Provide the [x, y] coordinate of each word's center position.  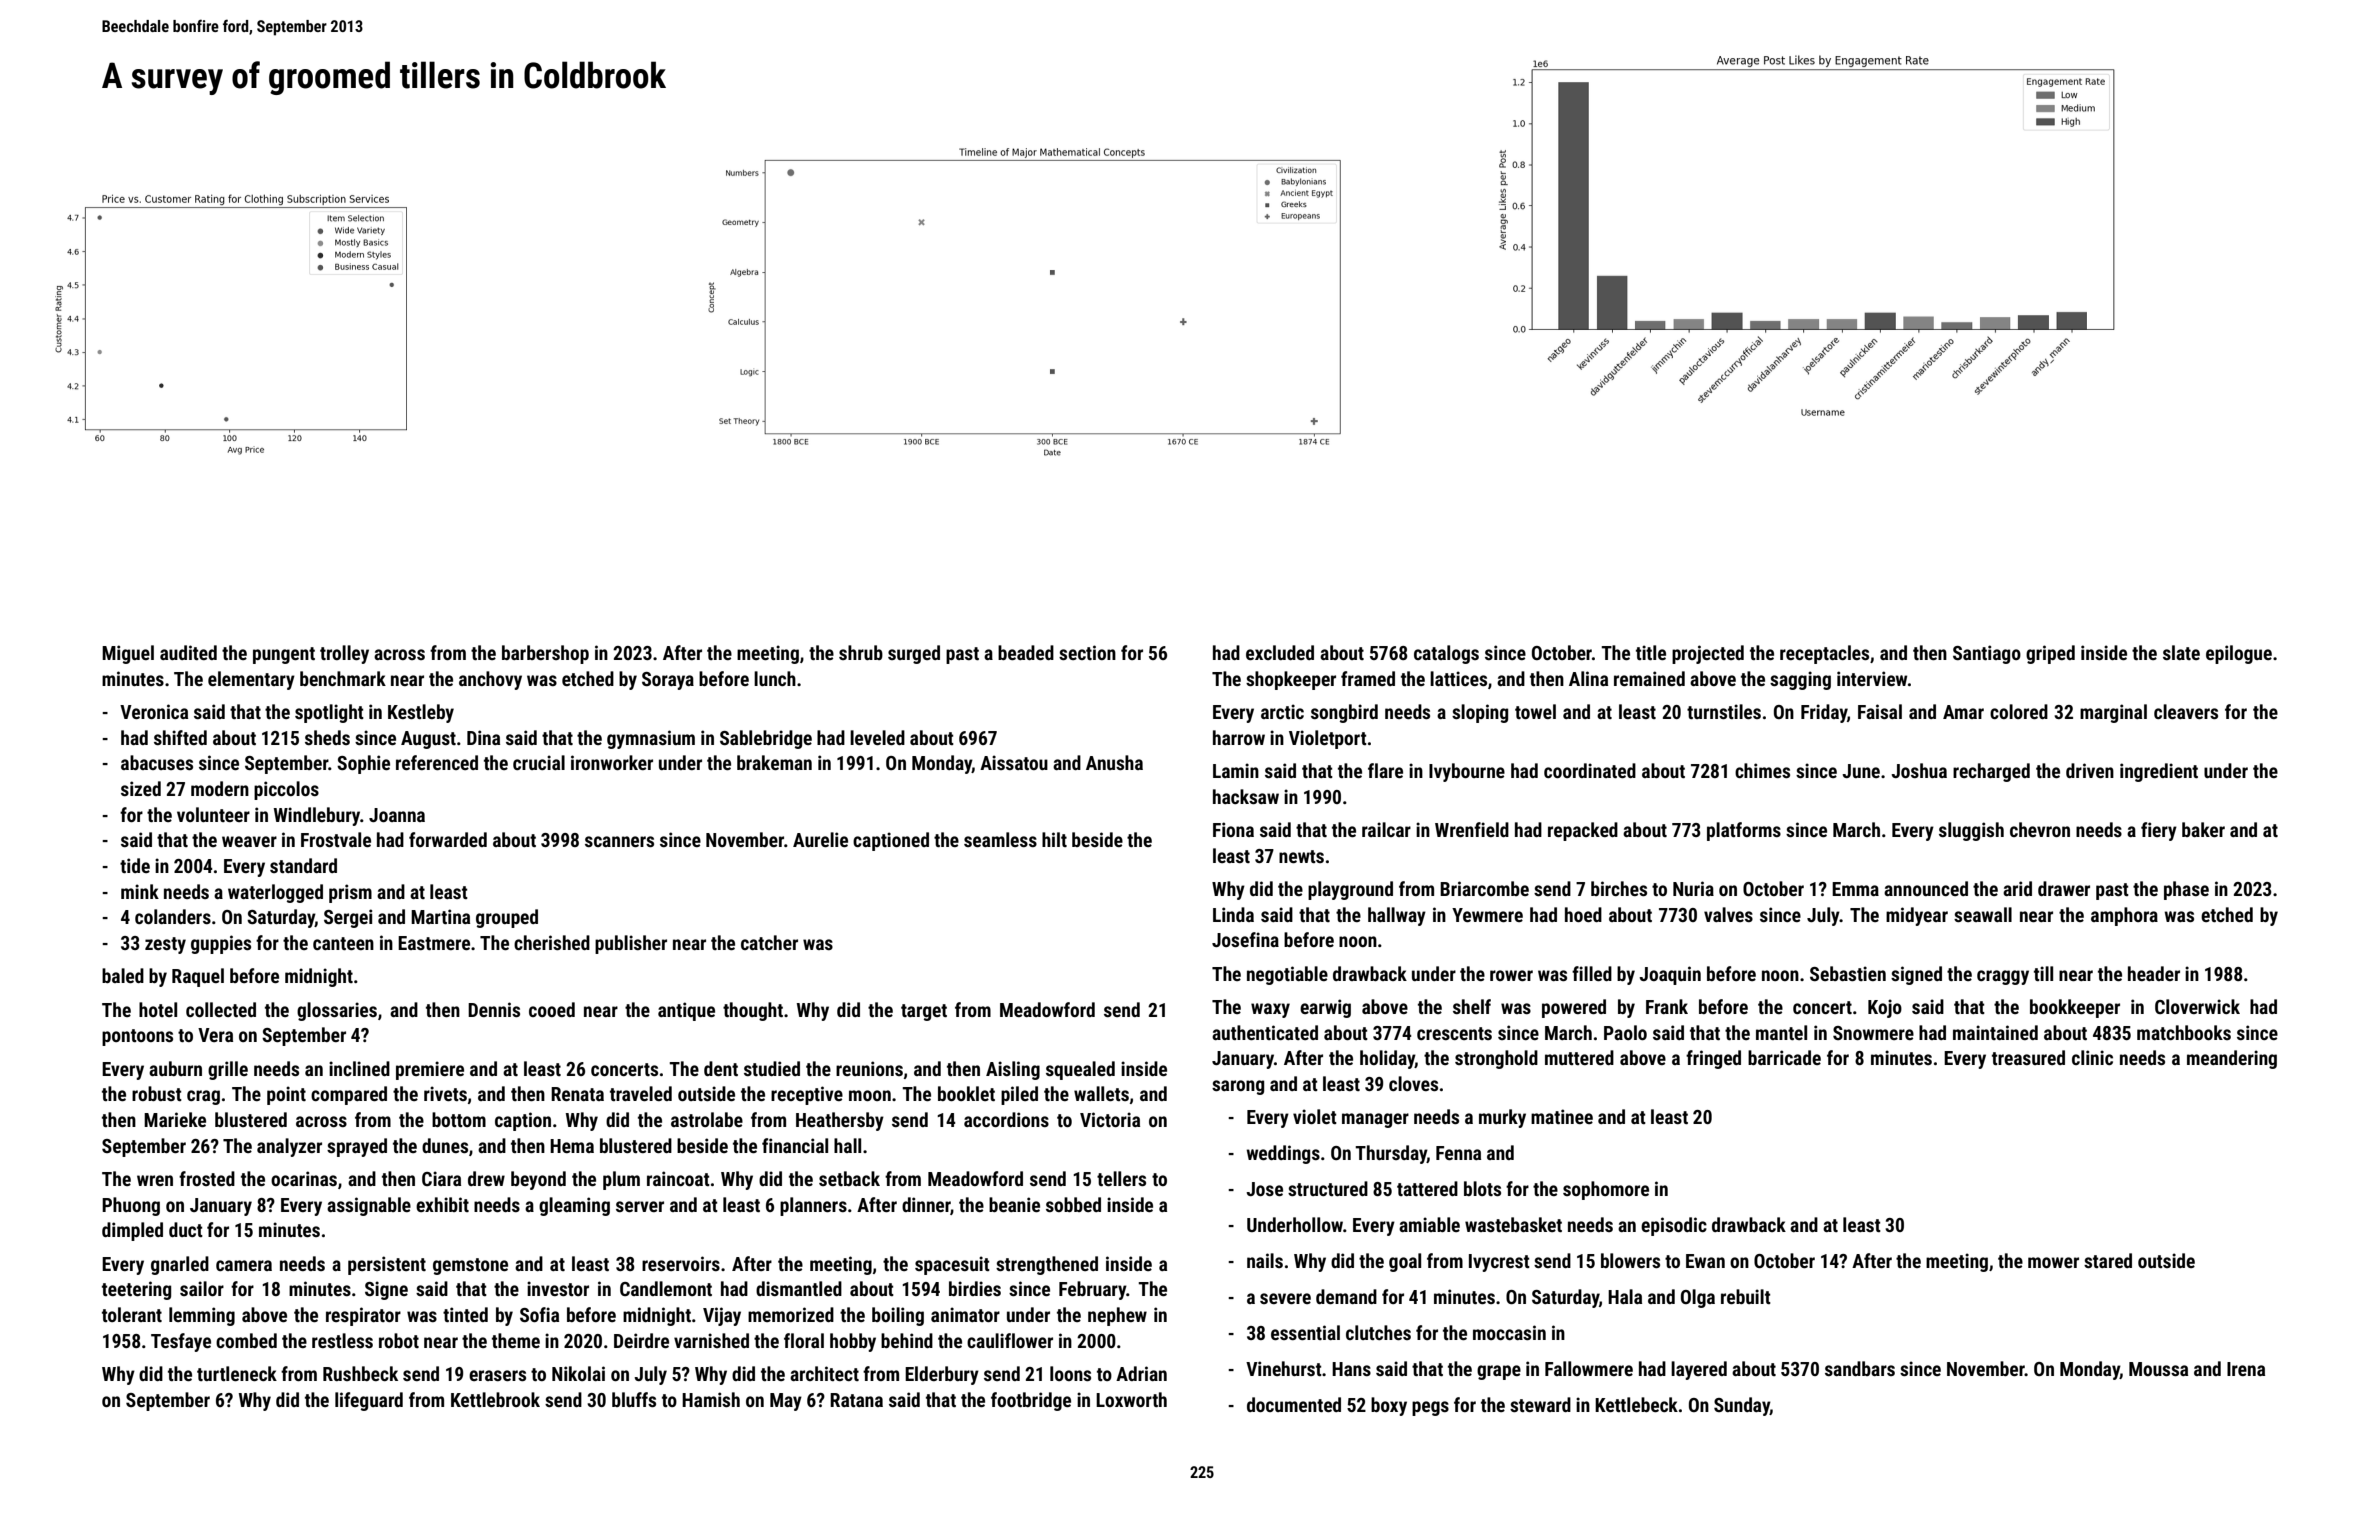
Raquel [198, 977]
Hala [1625, 1296]
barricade [1784, 1057]
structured [1328, 1188]
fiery [2159, 831]
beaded [1026, 652]
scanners [619, 841]
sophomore [1606, 1190]
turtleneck [237, 1373]
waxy [1270, 1010]
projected [1708, 654]
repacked [1583, 831]
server [640, 1206]
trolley [344, 654]
